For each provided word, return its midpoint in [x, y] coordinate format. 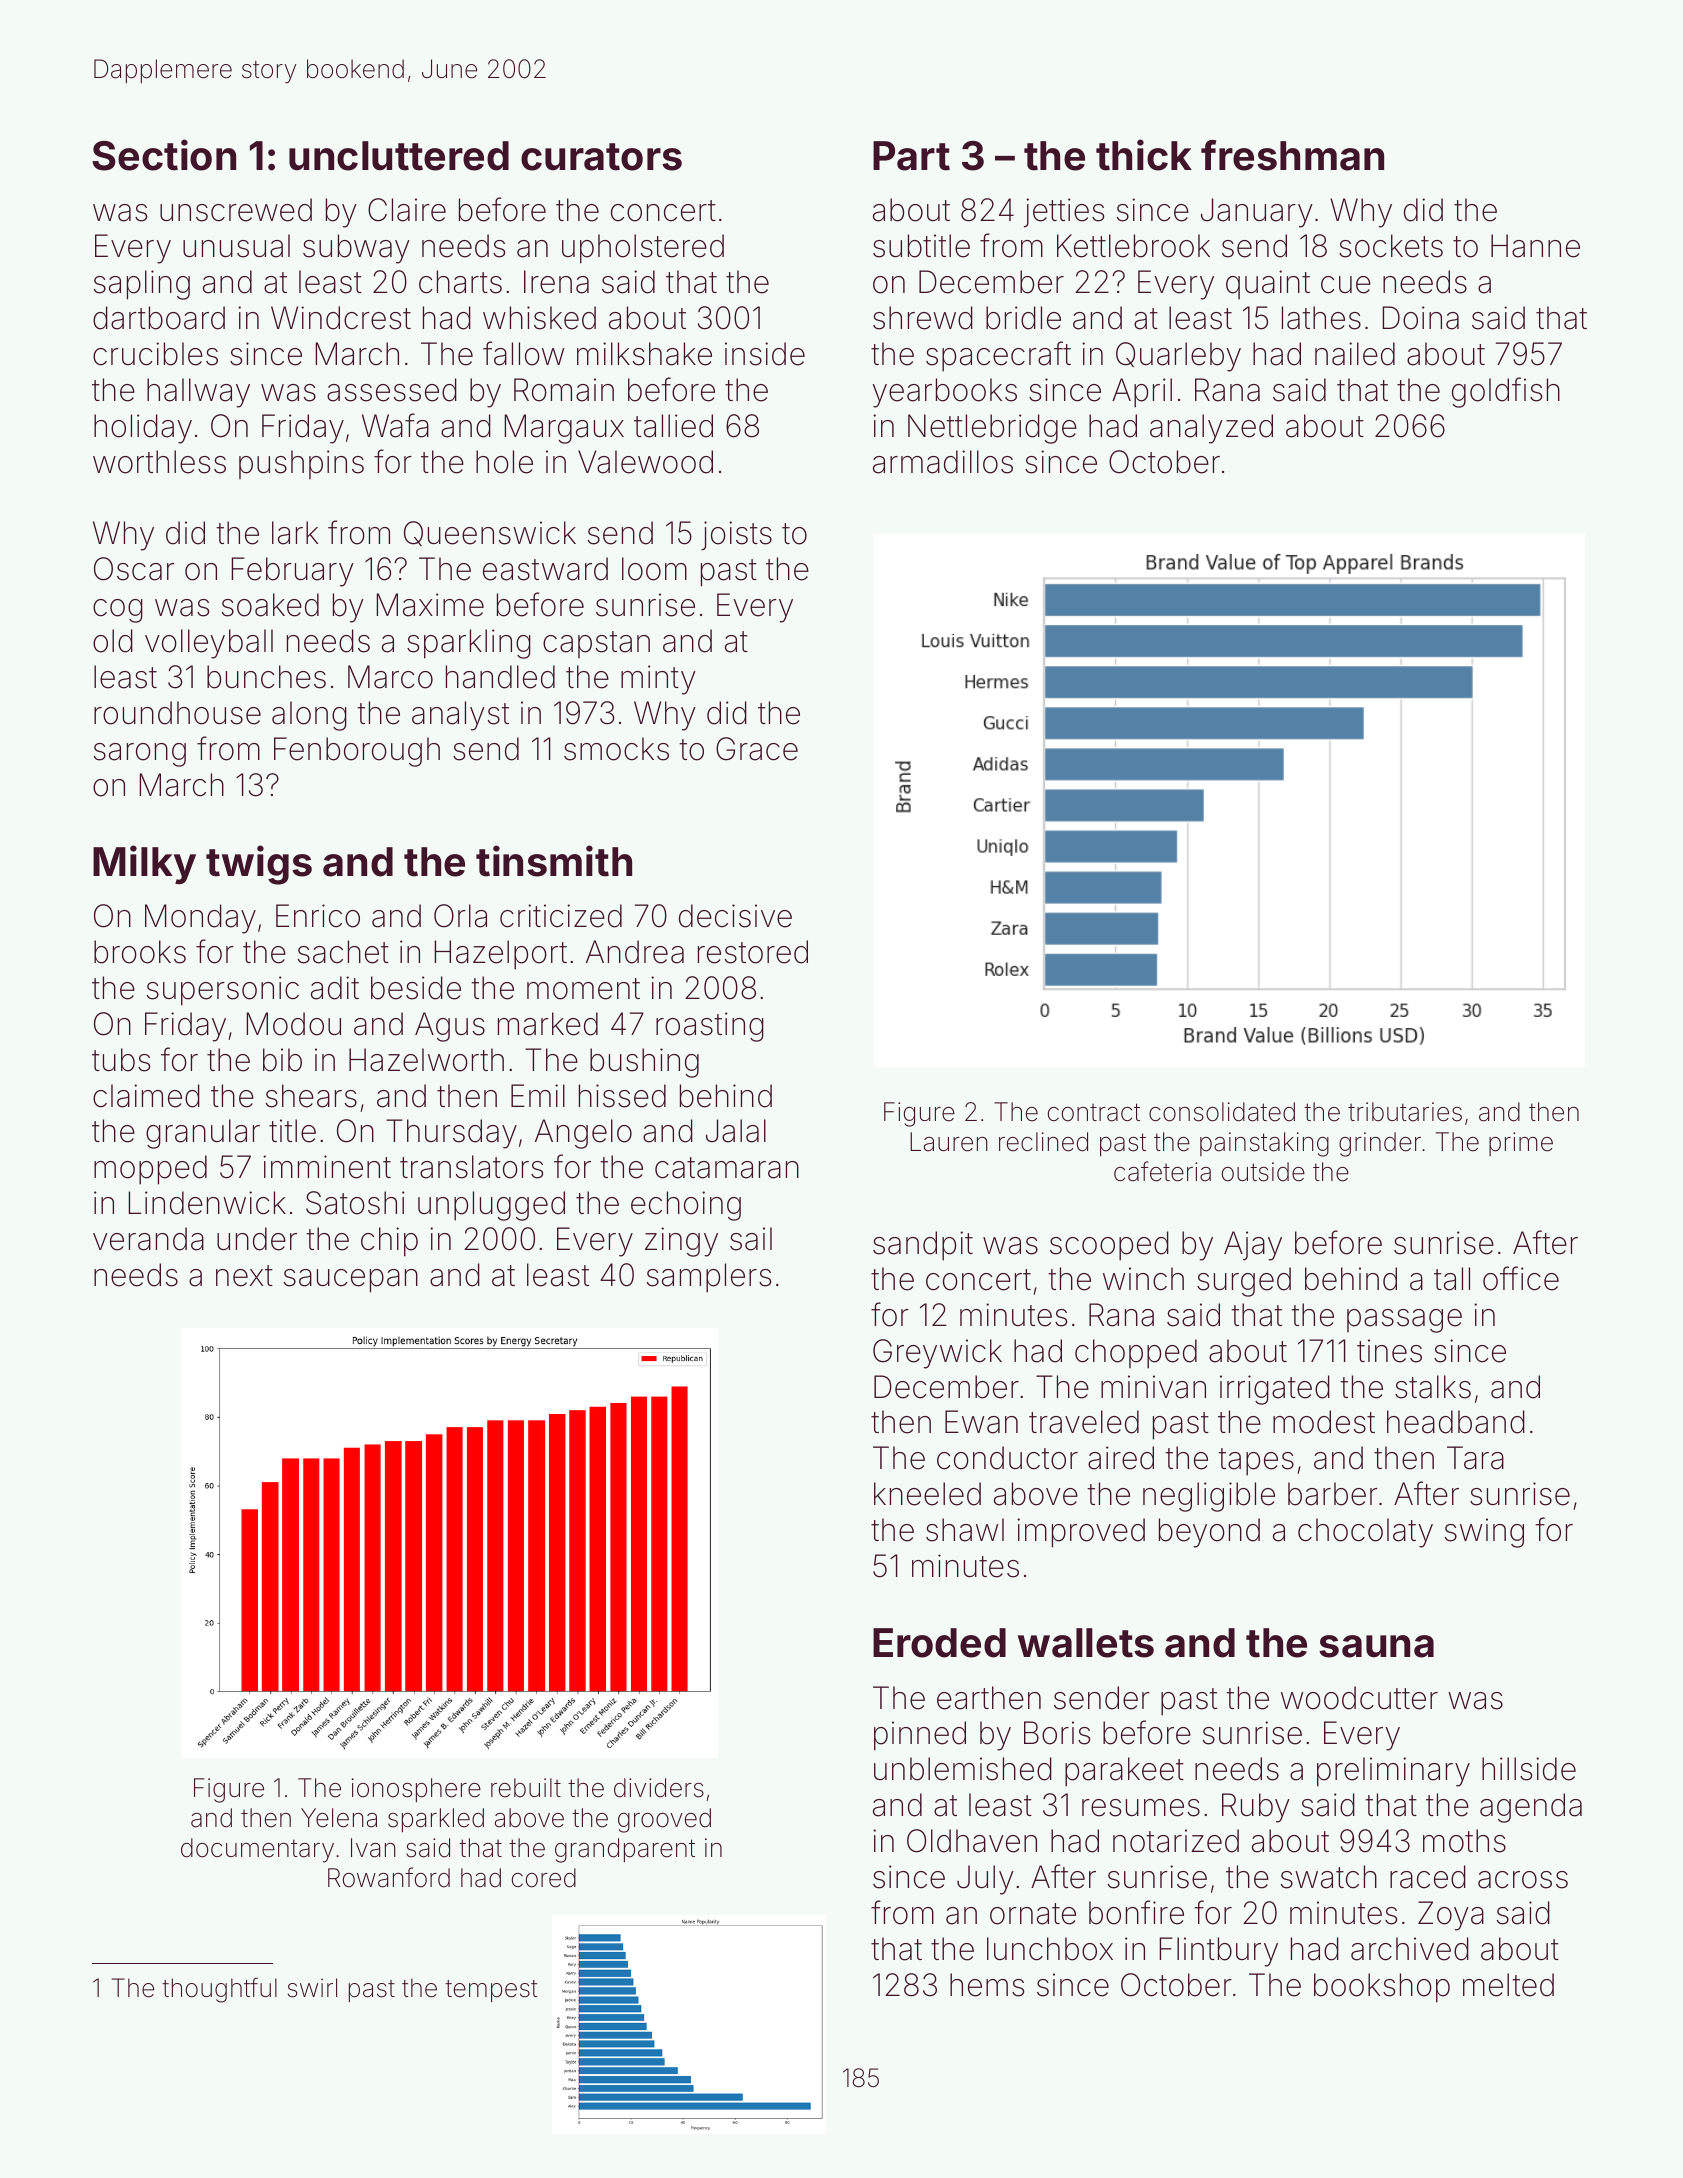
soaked [270, 605]
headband [1456, 1422]
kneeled [927, 1494]
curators [601, 157]
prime [1521, 1144]
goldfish [1506, 392]
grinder [1380, 1144]
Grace [757, 749]
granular [203, 1134]
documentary [257, 1850]
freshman [1292, 155]
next [244, 1276]
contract [1094, 1112]
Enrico [318, 916]
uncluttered [399, 156]
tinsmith [554, 861]
